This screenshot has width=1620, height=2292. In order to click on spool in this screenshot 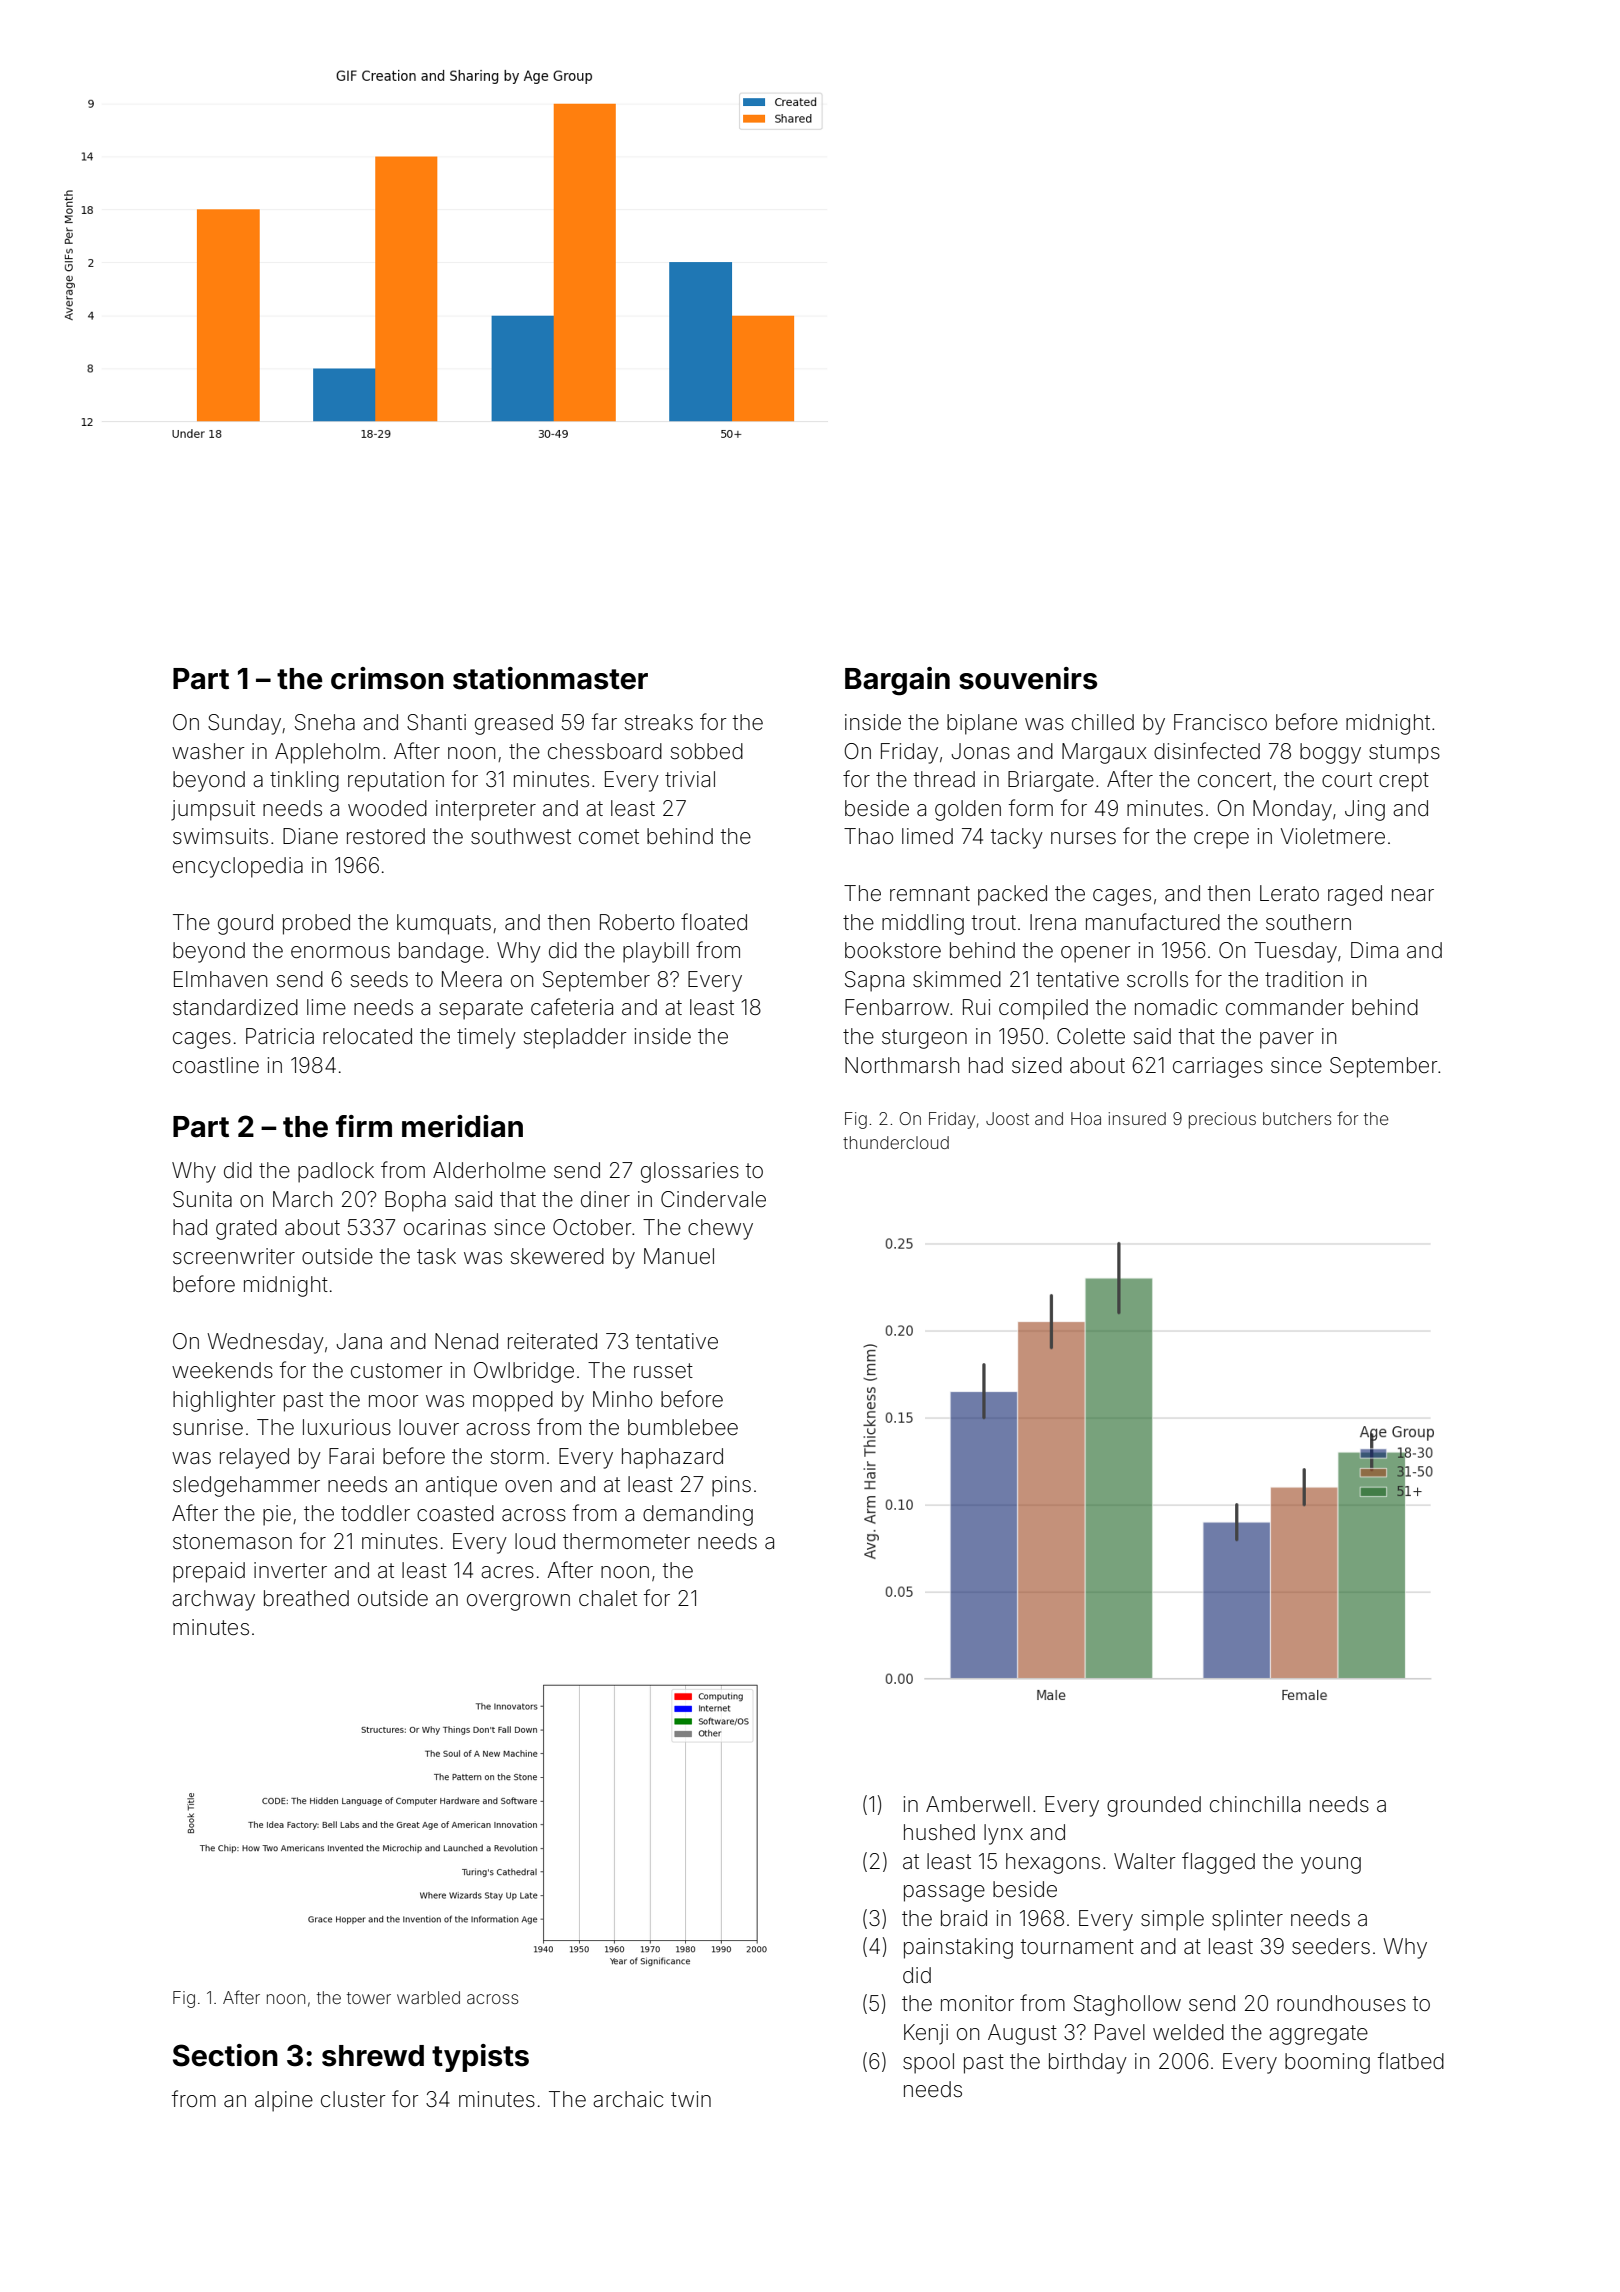, I will do `click(928, 2063)`.
